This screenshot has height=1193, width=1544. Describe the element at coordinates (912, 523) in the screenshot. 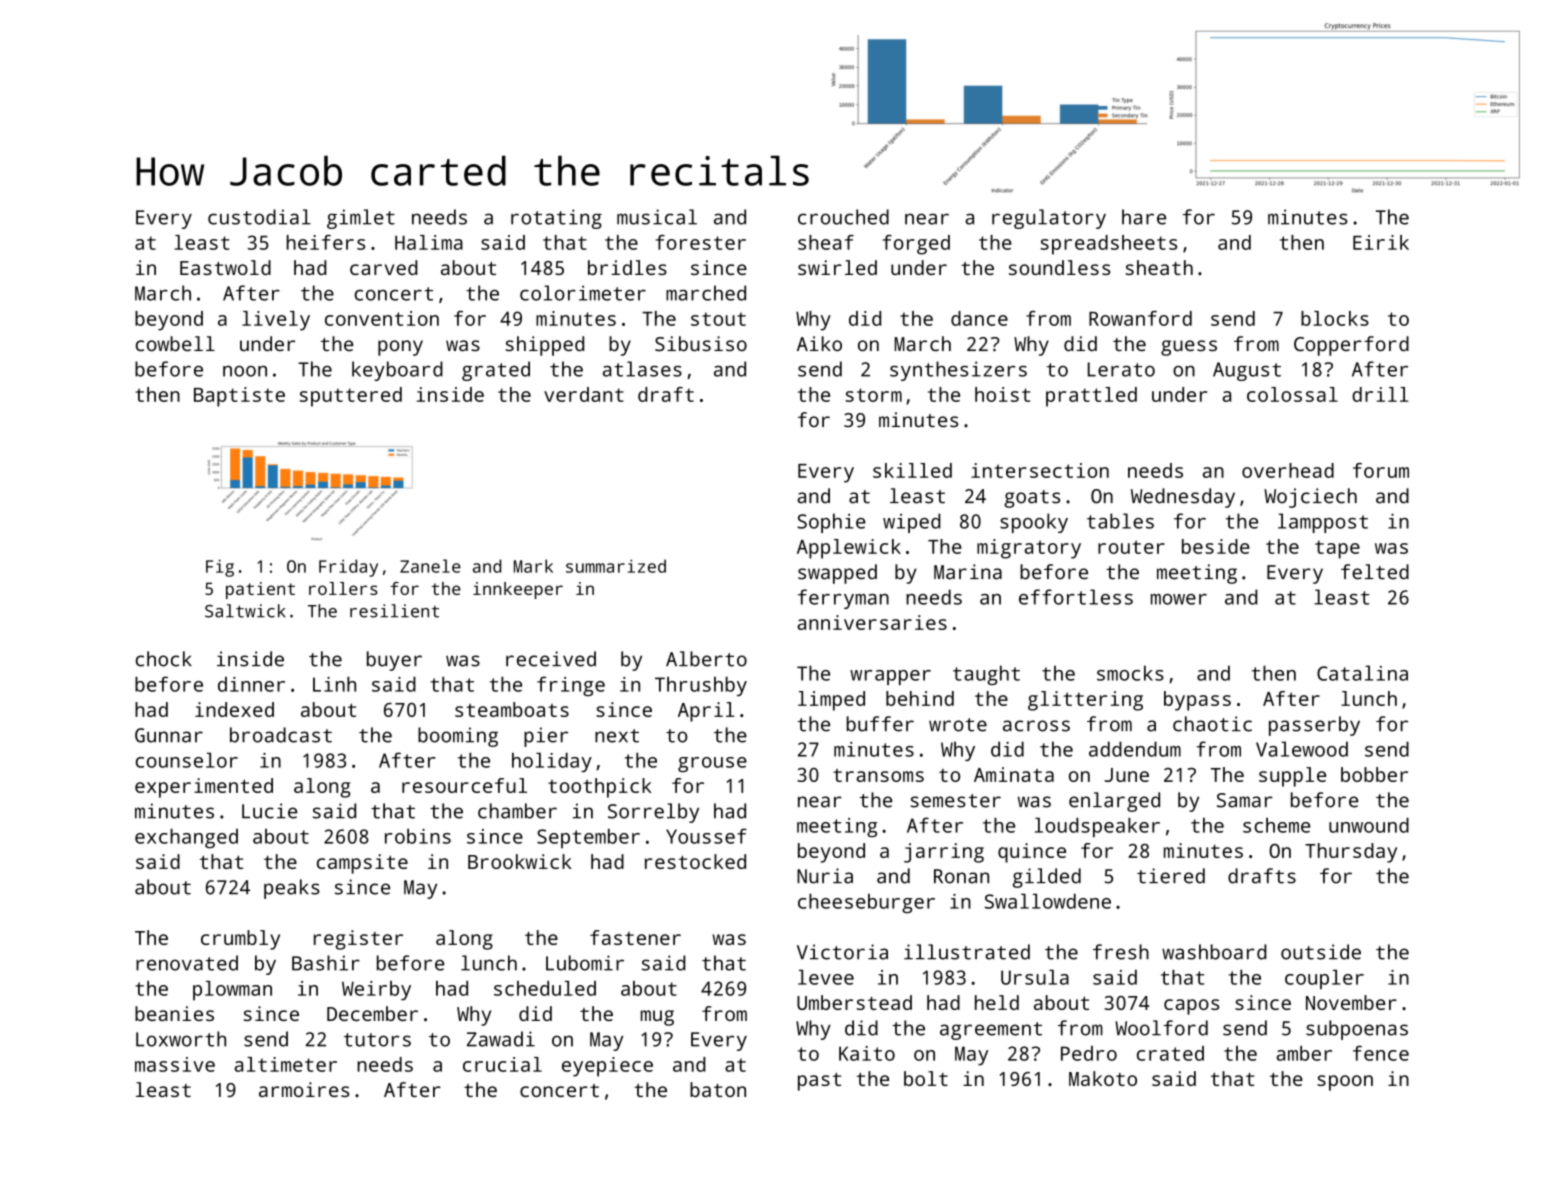

I see `wiped` at that location.
